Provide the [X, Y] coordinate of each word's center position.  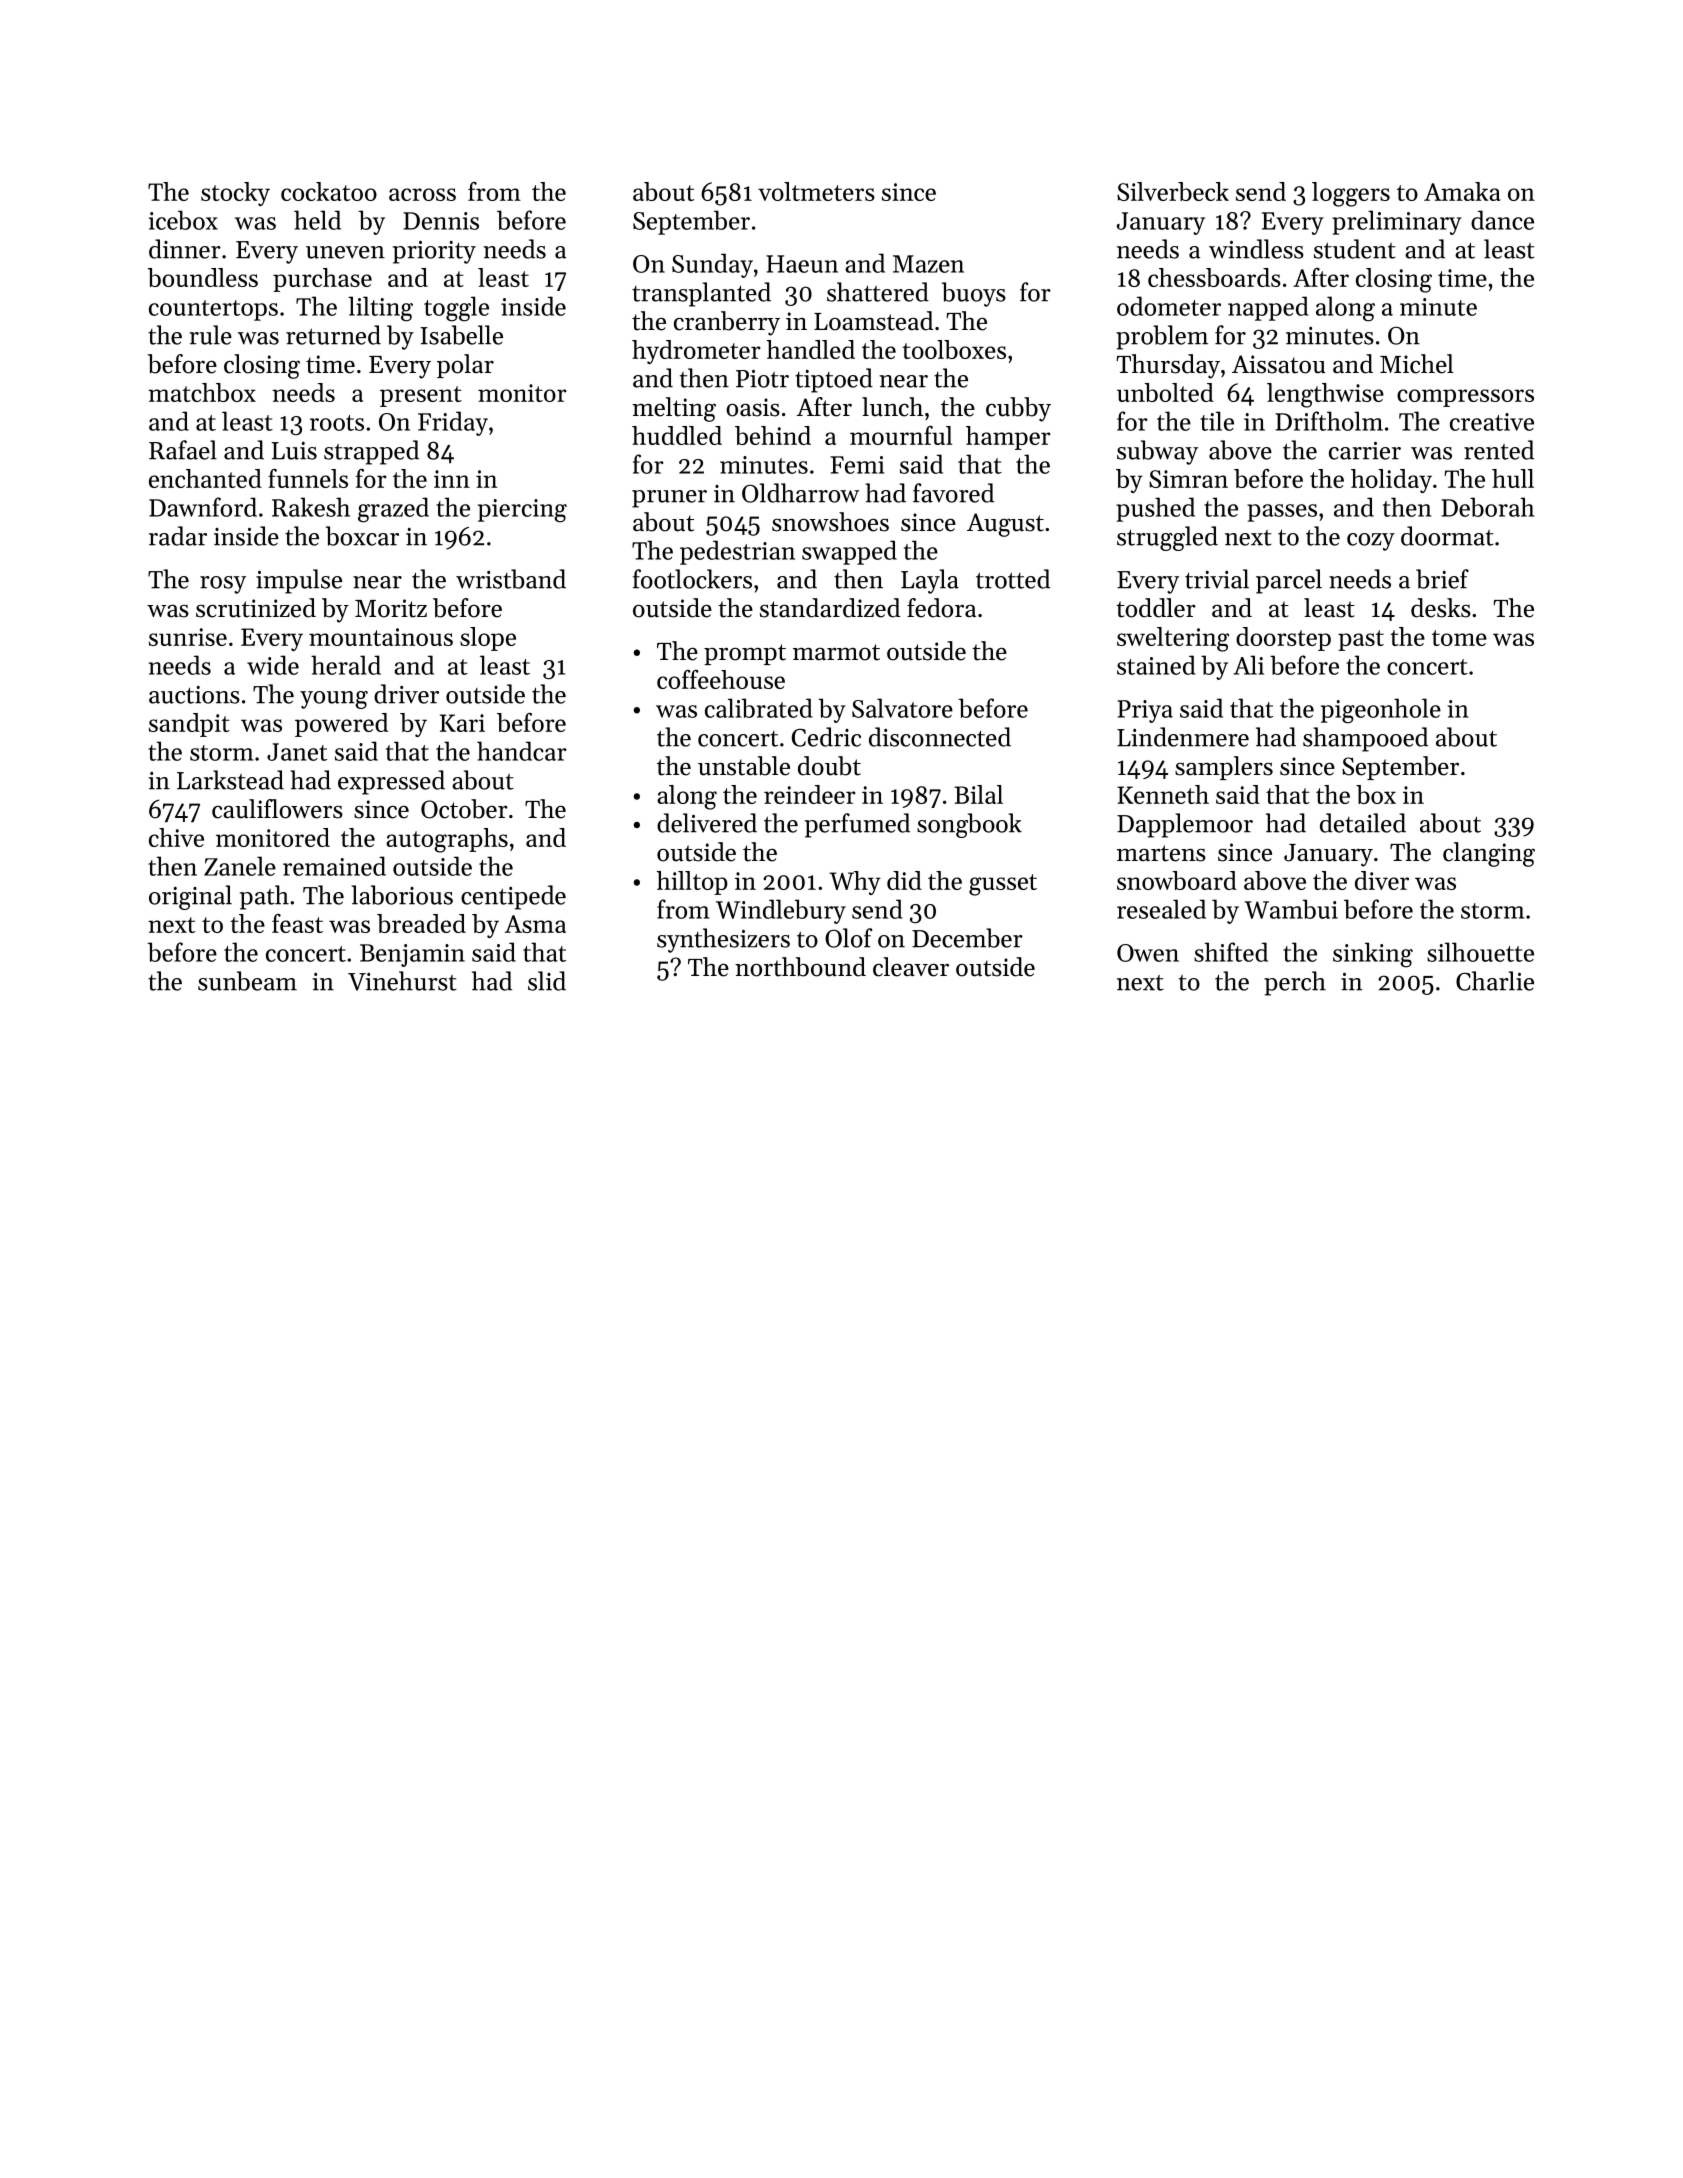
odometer [1169, 306]
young [334, 700]
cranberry [727, 323]
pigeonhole [1381, 711]
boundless [202, 277]
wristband [511, 579]
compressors [1465, 398]
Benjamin [412, 955]
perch [1295, 983]
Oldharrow [800, 493]
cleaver [911, 967]
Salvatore [902, 708]
